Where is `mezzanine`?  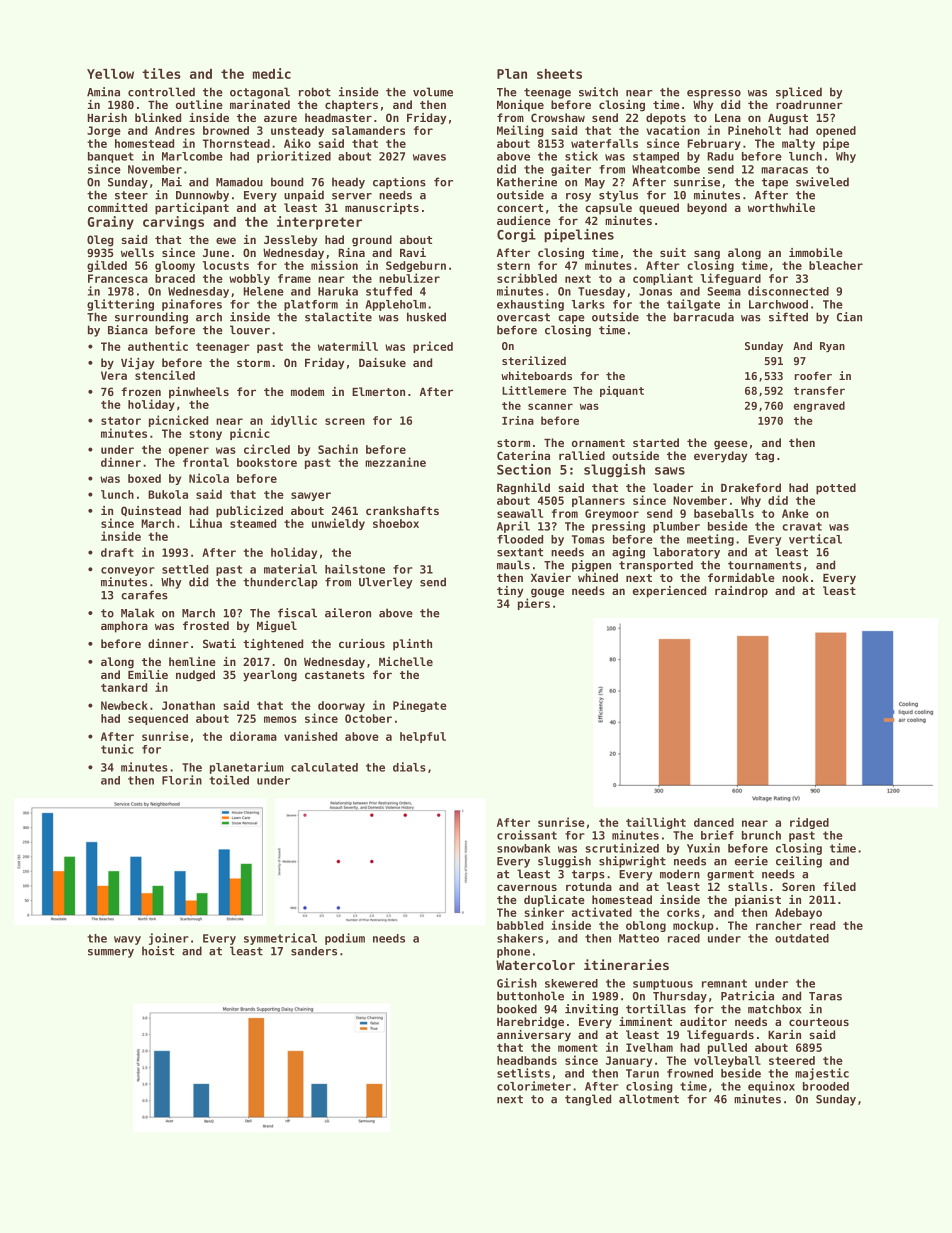 mezzanine is located at coordinates (395, 462).
